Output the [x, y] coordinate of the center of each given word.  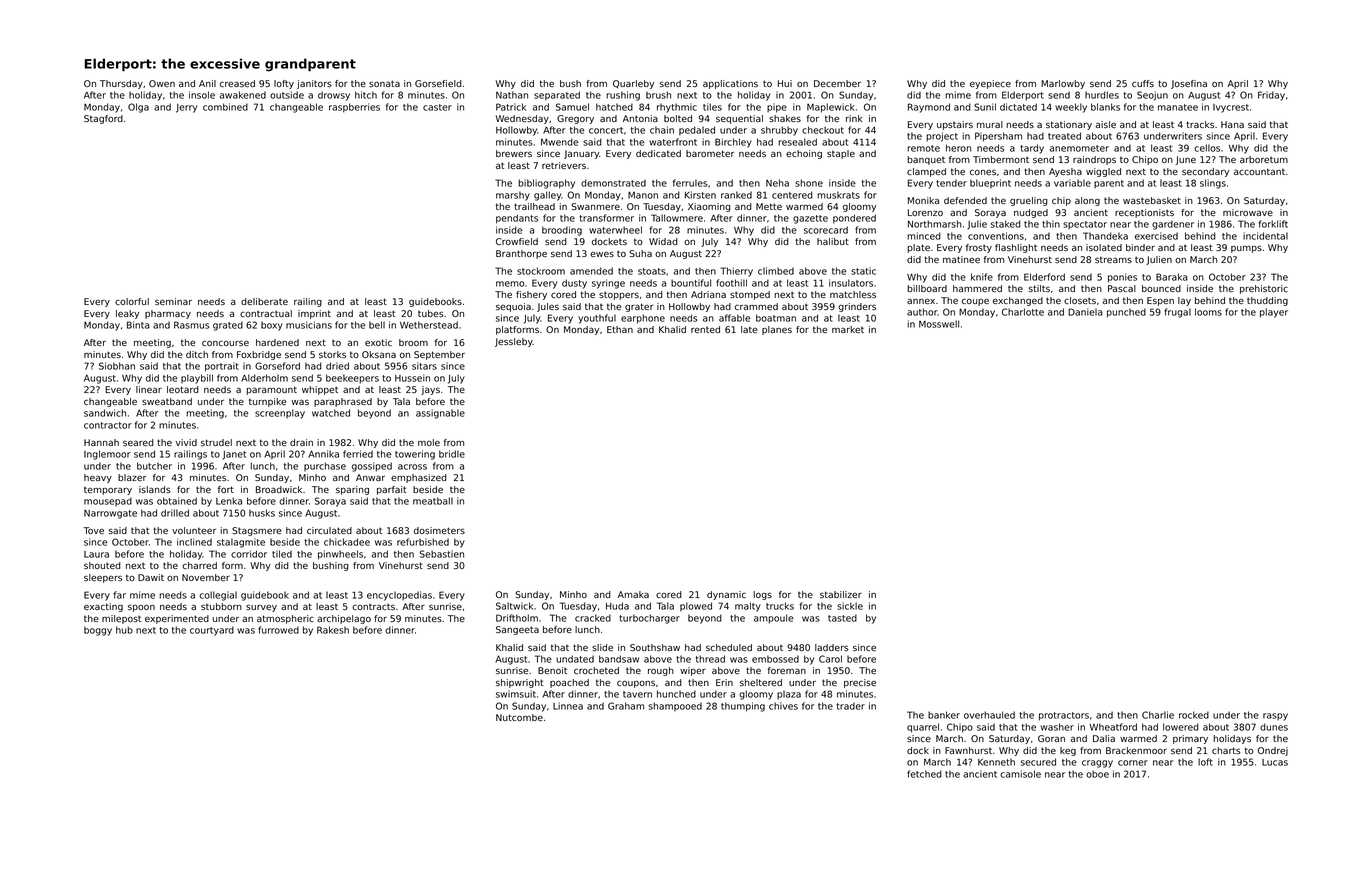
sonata [384, 83]
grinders [857, 307]
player [1274, 313]
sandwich [105, 413]
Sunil [985, 107]
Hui [785, 83]
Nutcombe [519, 717]
